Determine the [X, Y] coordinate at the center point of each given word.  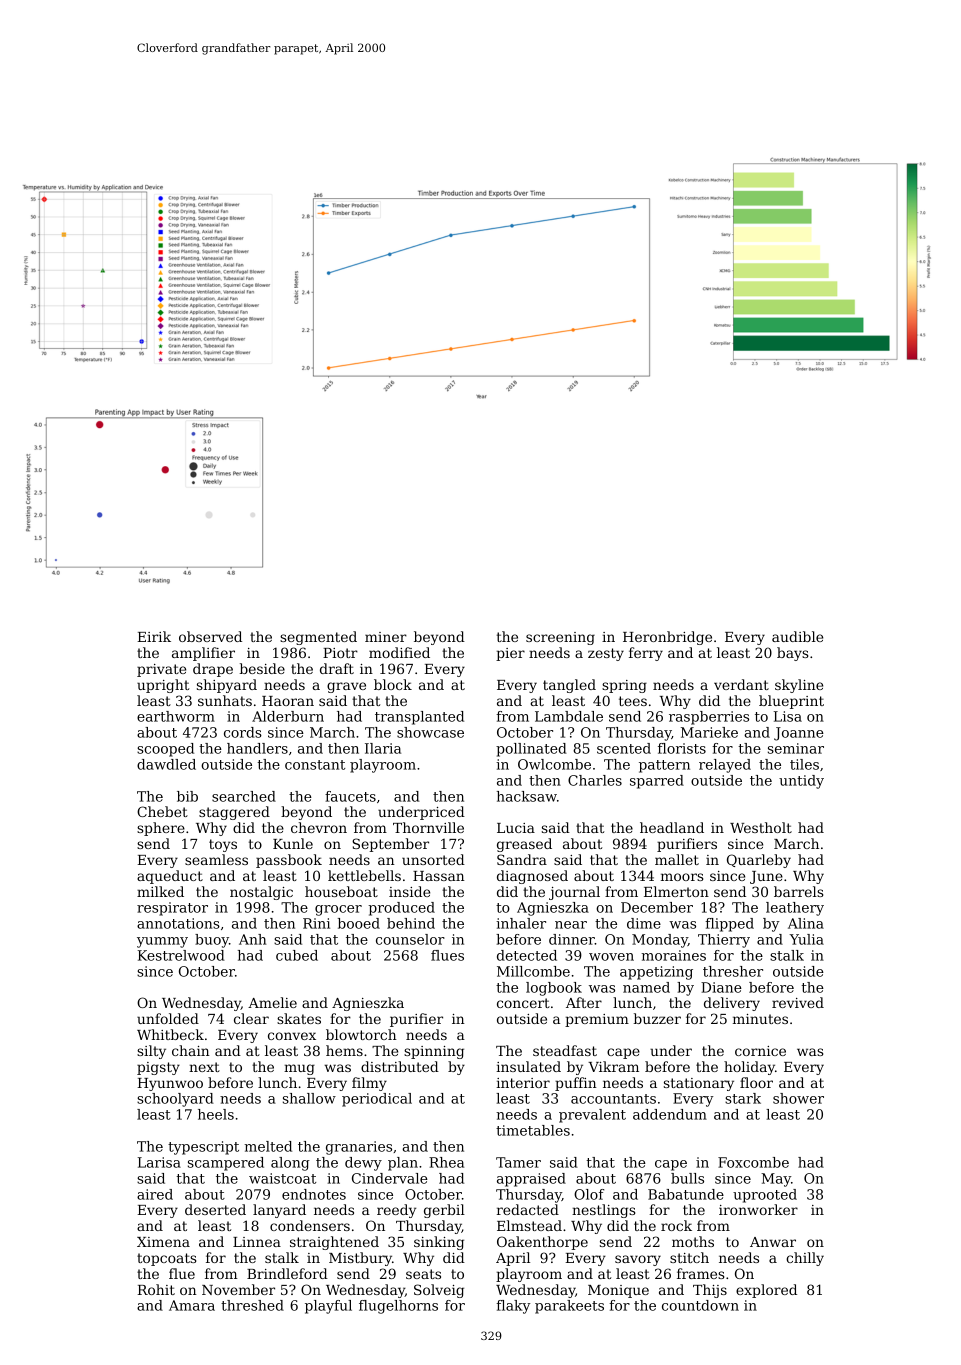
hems [344, 1050]
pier [510, 654]
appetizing [656, 973]
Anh [252, 939]
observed [210, 636]
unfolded [168, 1018]
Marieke [709, 732]
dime [644, 923]
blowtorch [361, 1034]
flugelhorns [398, 1307]
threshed [252, 1305]
